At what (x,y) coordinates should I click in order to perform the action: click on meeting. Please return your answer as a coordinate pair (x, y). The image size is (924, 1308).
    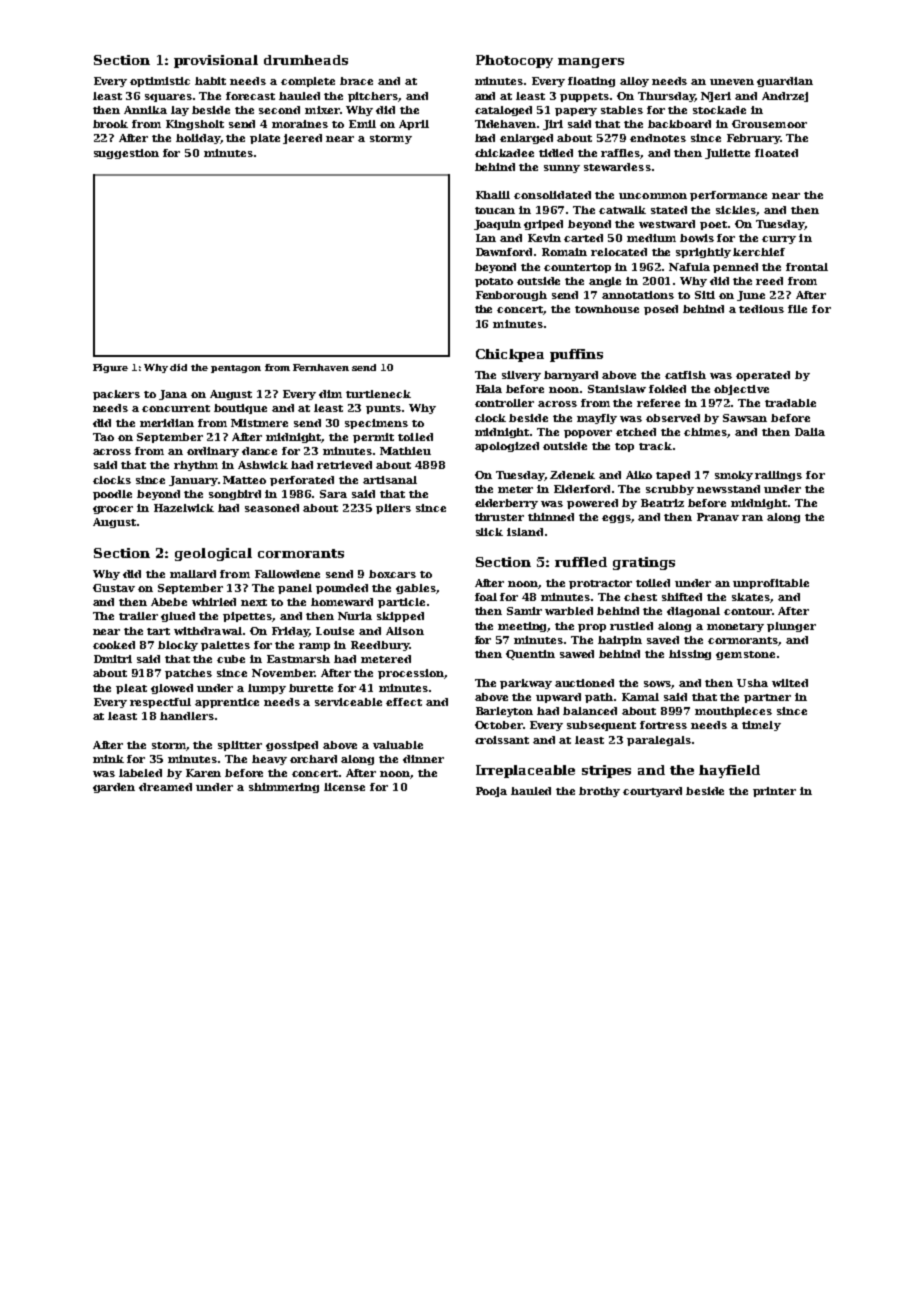
    Looking at the image, I should click on (523, 627).
